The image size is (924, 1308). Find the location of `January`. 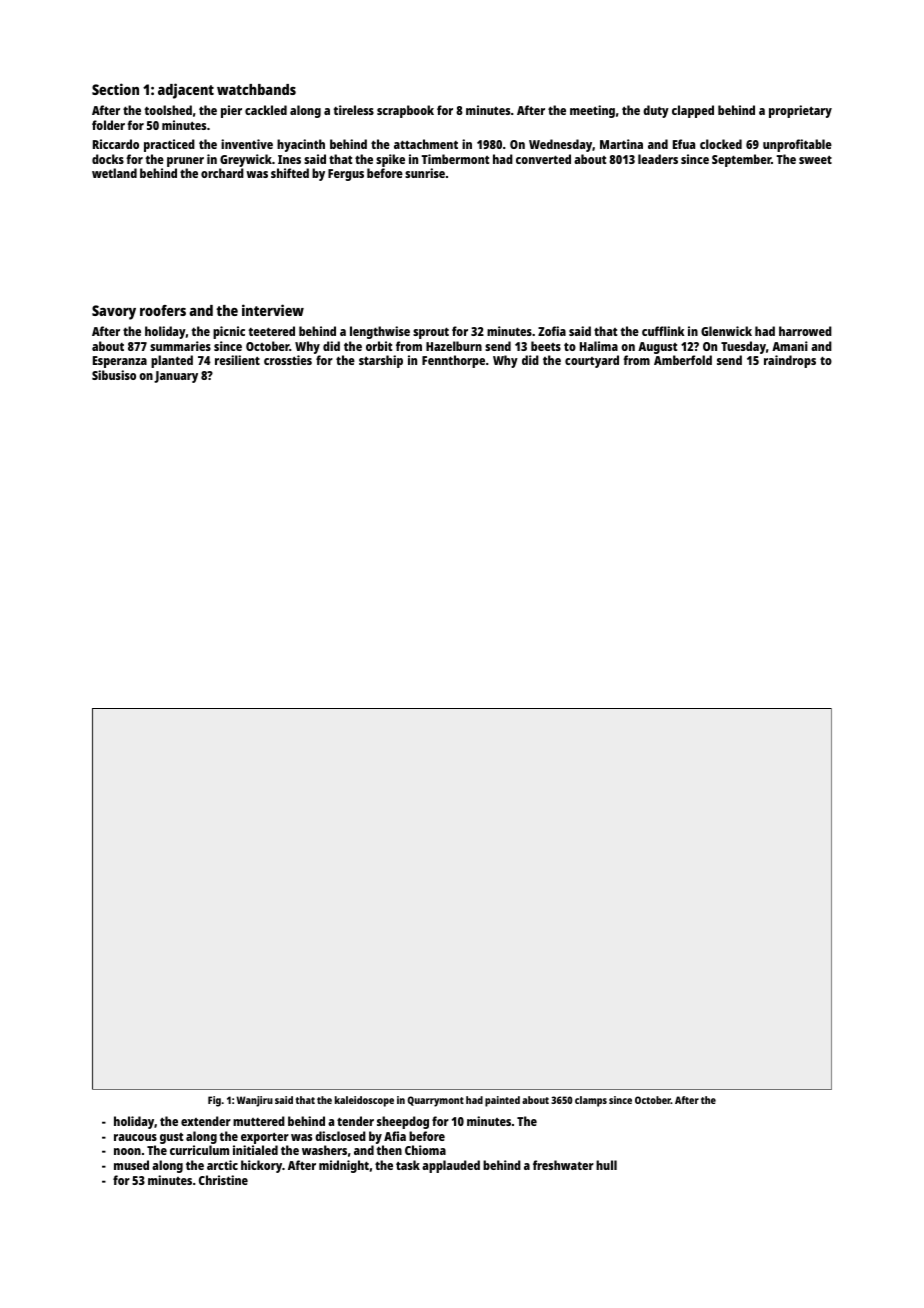

January is located at coordinates (176, 377).
